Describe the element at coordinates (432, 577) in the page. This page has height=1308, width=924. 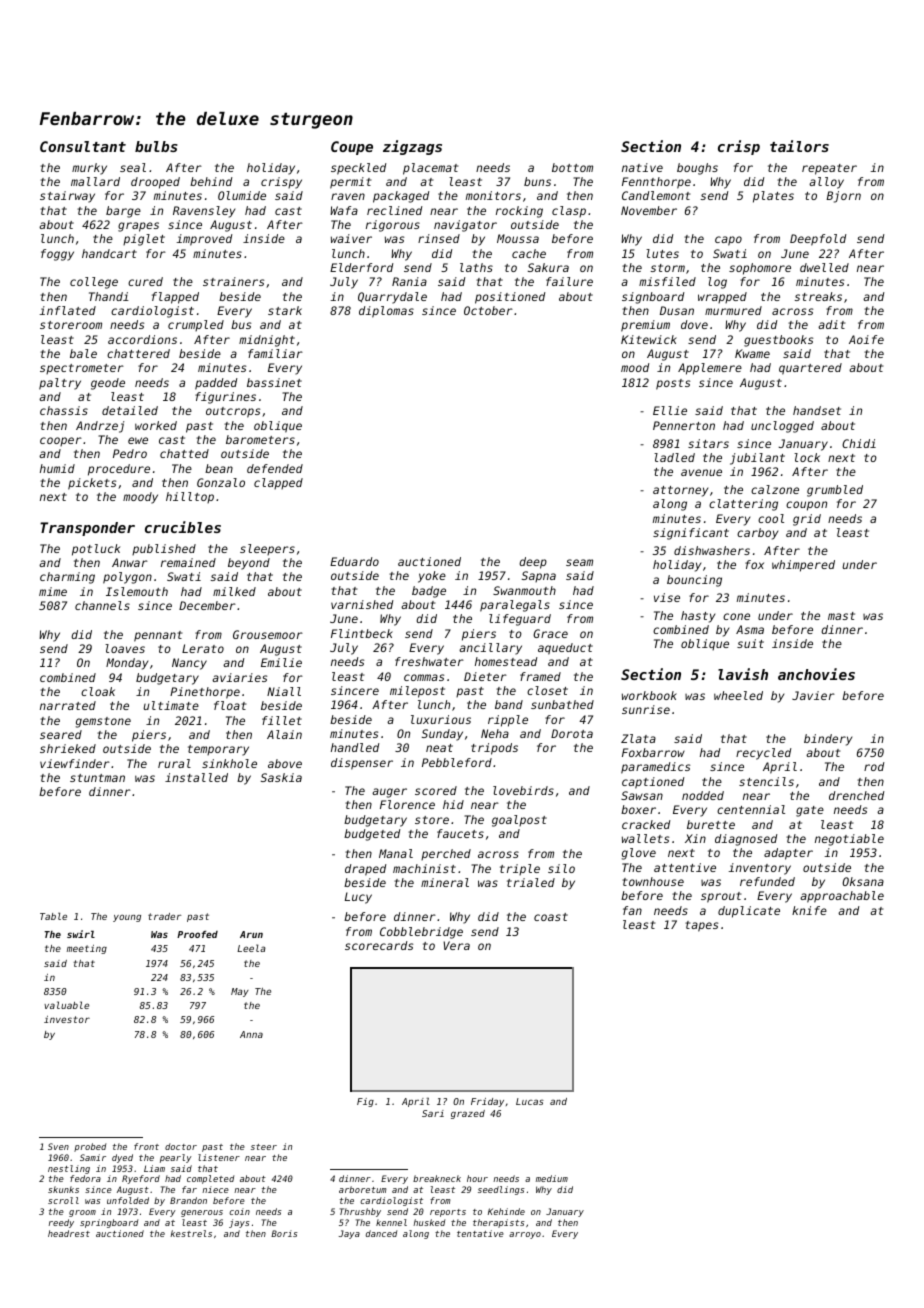
I see `yoke` at that location.
